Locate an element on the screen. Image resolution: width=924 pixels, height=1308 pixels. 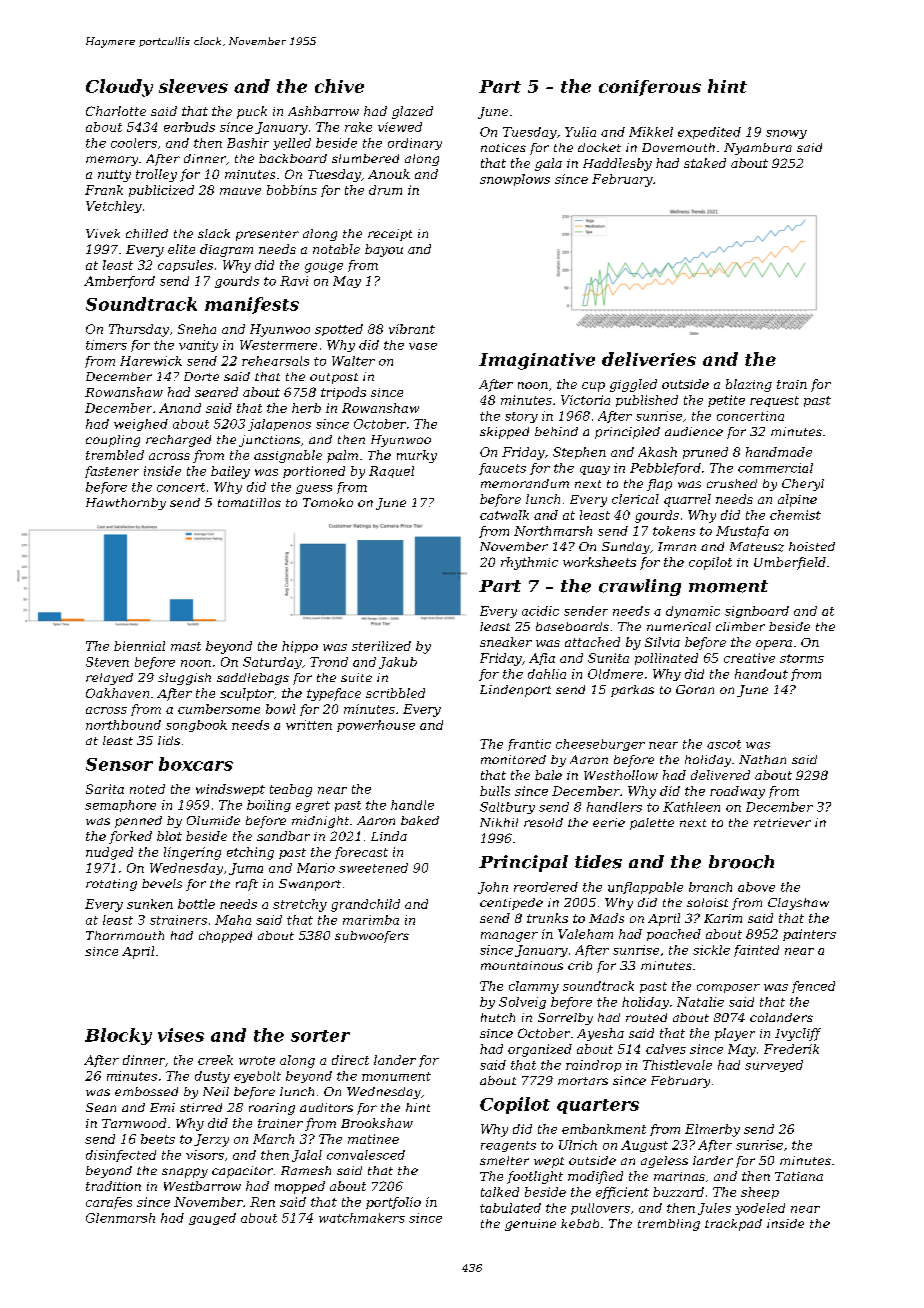
Nyambura is located at coordinates (758, 149).
